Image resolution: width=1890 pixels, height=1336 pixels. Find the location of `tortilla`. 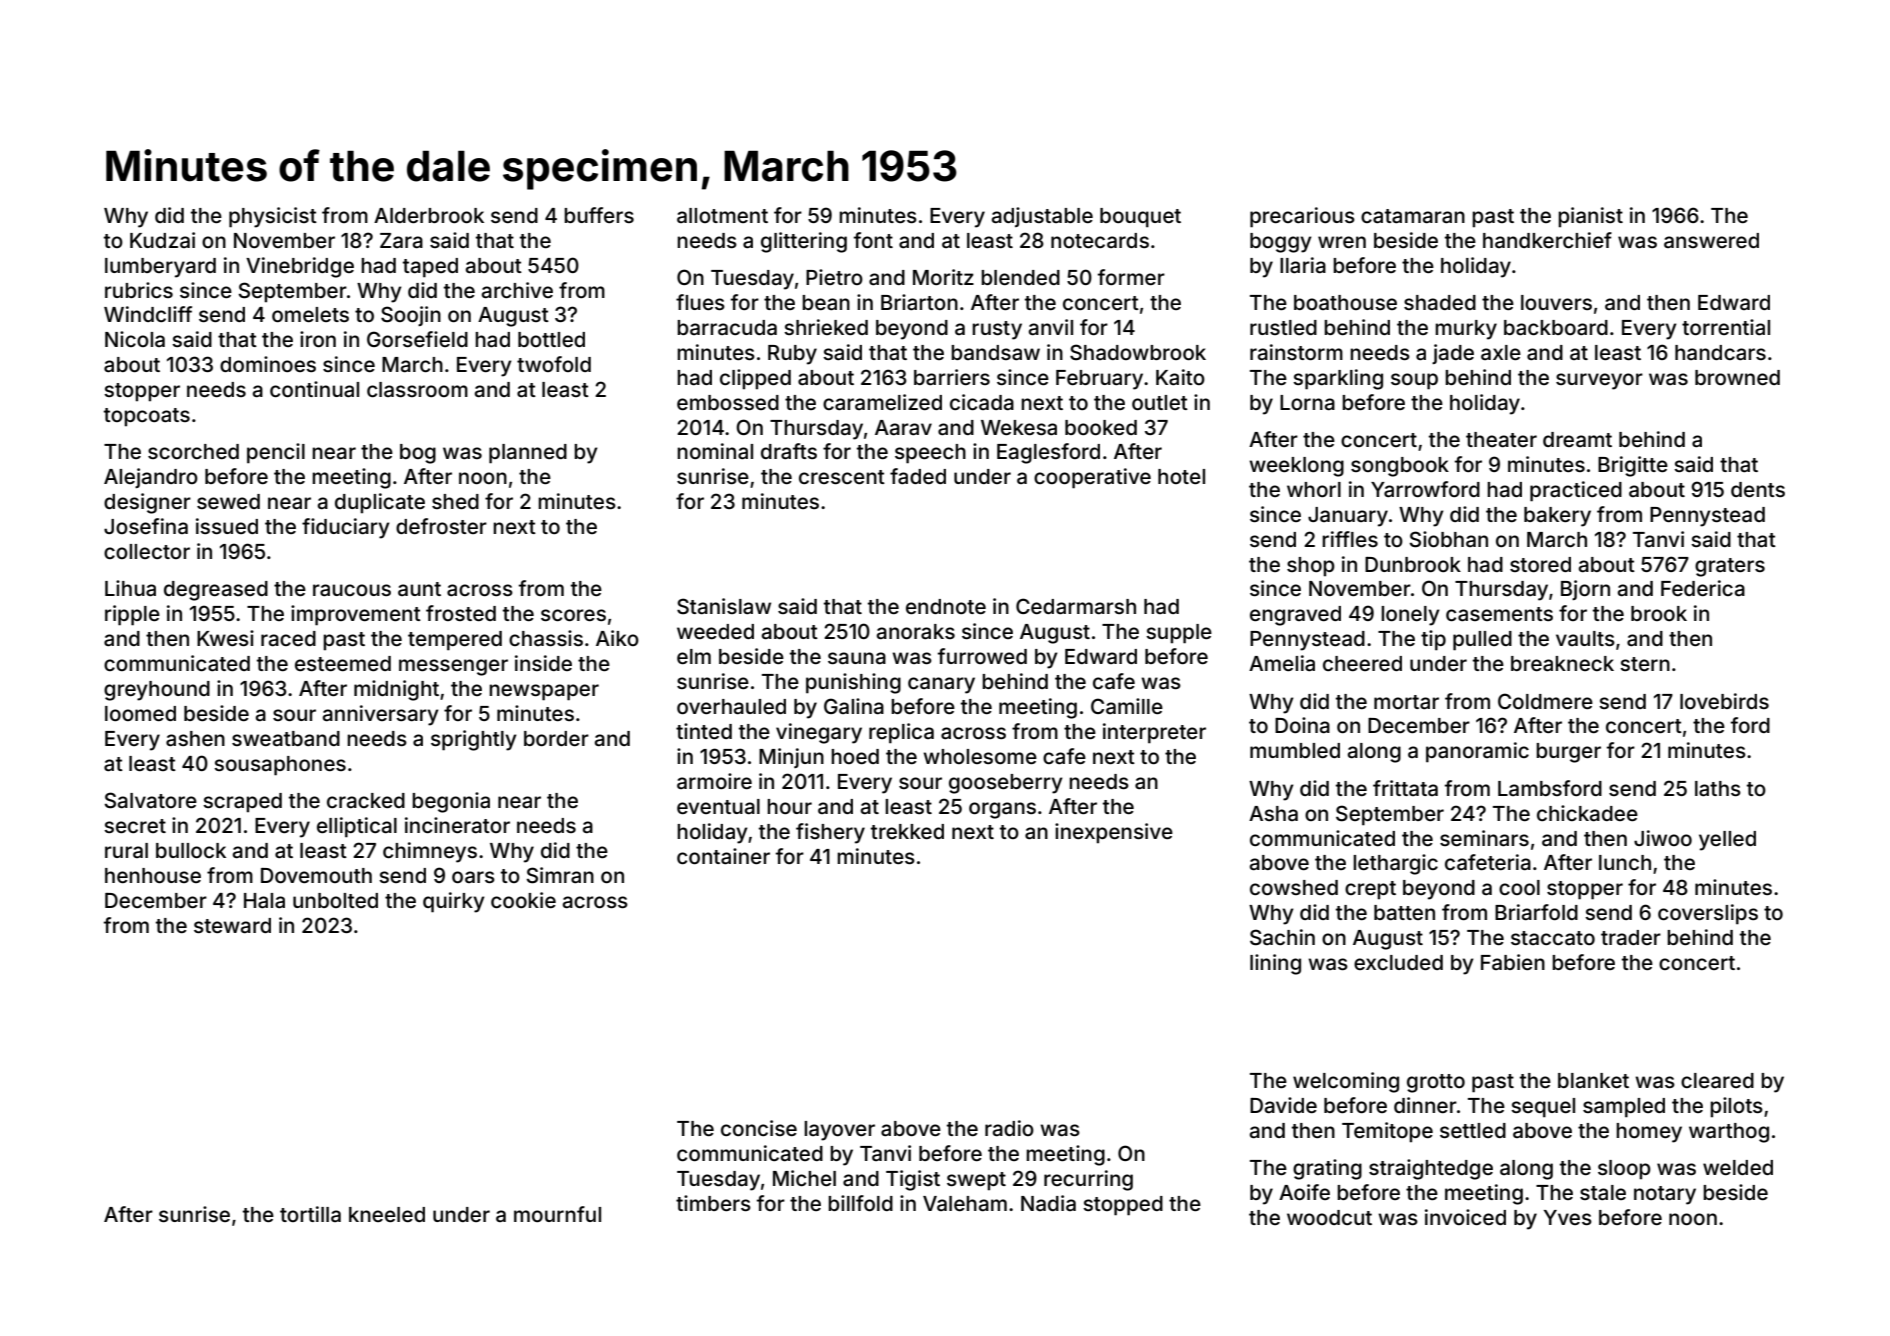

tortilla is located at coordinates (310, 1214).
